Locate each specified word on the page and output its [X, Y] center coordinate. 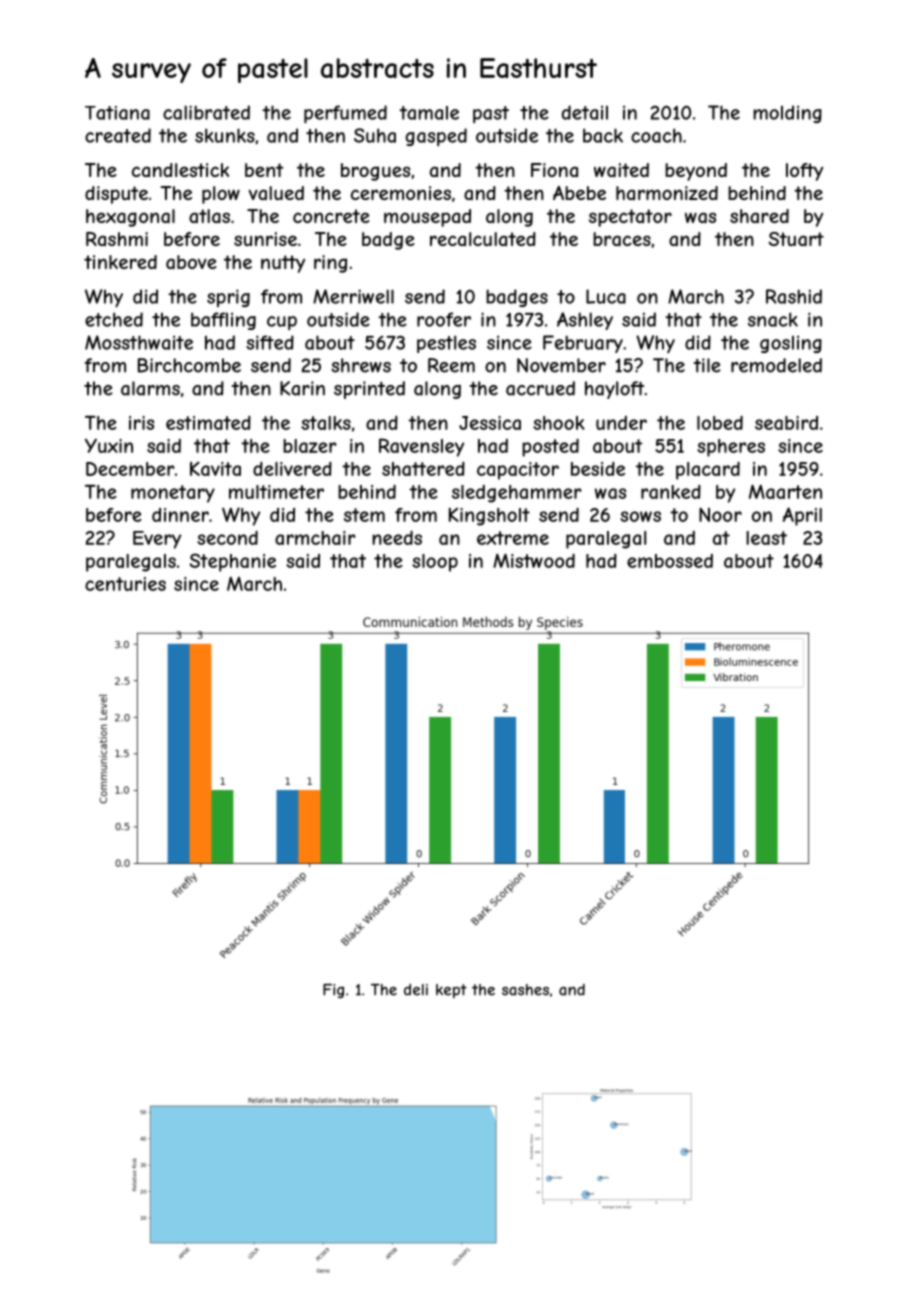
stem [364, 515]
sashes [525, 990]
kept [451, 991]
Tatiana [117, 113]
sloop [435, 563]
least [766, 538]
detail [585, 112]
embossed [670, 561]
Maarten [785, 491]
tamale [429, 113]
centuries [125, 584]
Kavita [215, 468]
